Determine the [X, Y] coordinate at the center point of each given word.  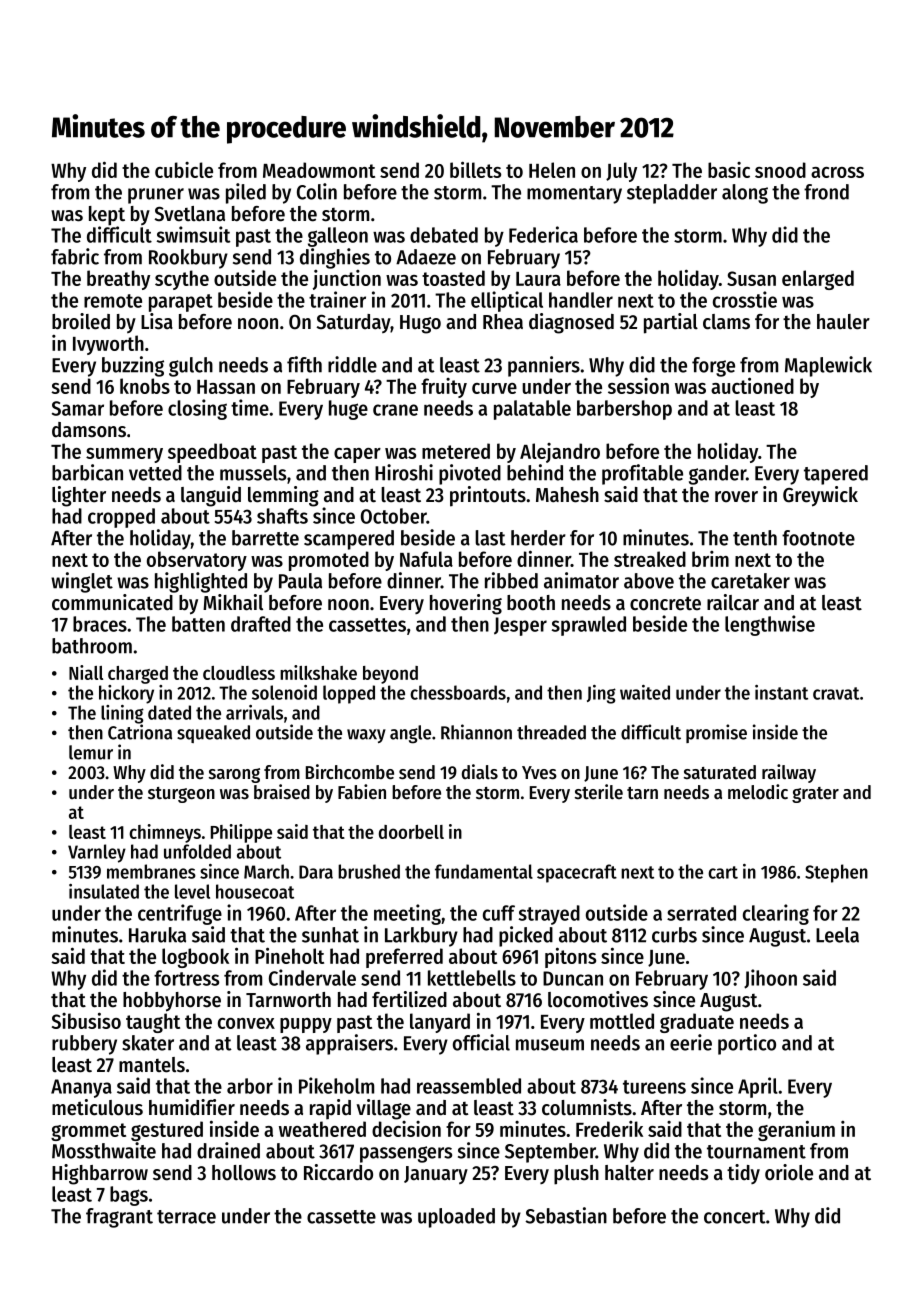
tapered [836, 475]
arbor [250, 1086]
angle [410, 734]
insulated [104, 891]
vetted [155, 473]
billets [475, 169]
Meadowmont [319, 170]
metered [456, 451]
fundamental [484, 871]
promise [716, 733]
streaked [650, 559]
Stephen [836, 873]
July [621, 172]
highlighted [201, 582]
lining [122, 714]
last [490, 538]
